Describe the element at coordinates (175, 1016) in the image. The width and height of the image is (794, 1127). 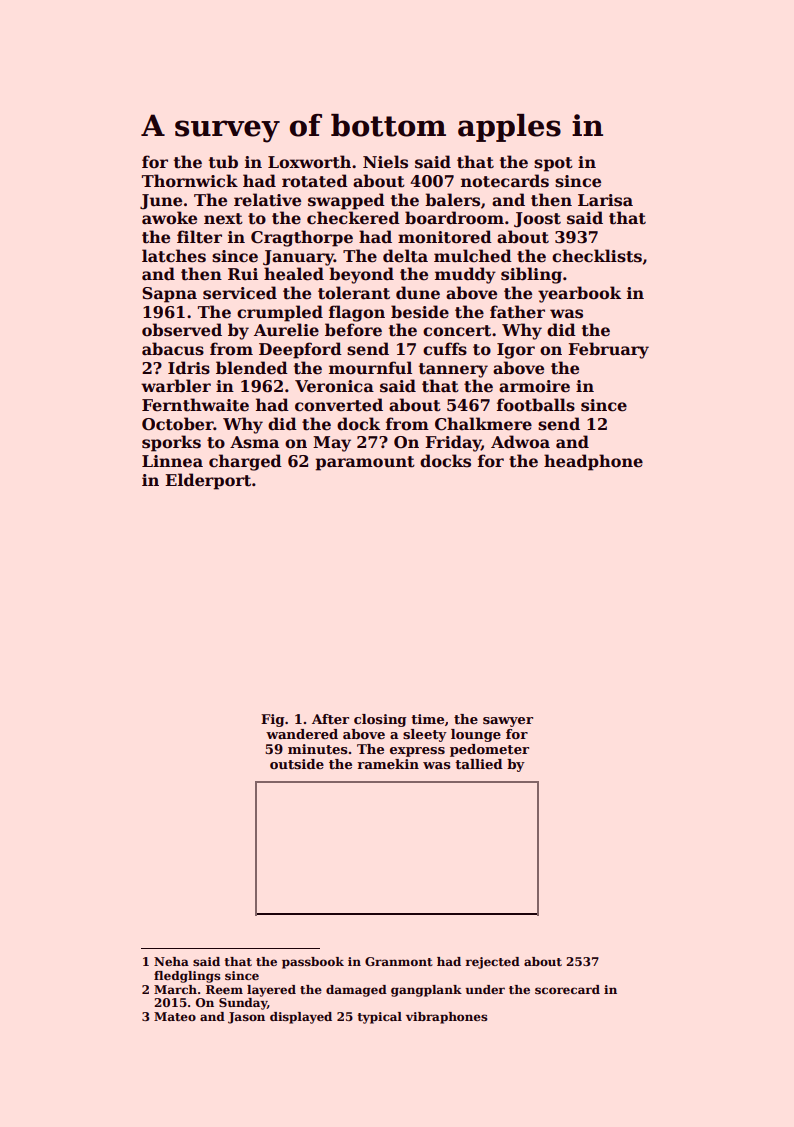
I see `Mateo` at that location.
